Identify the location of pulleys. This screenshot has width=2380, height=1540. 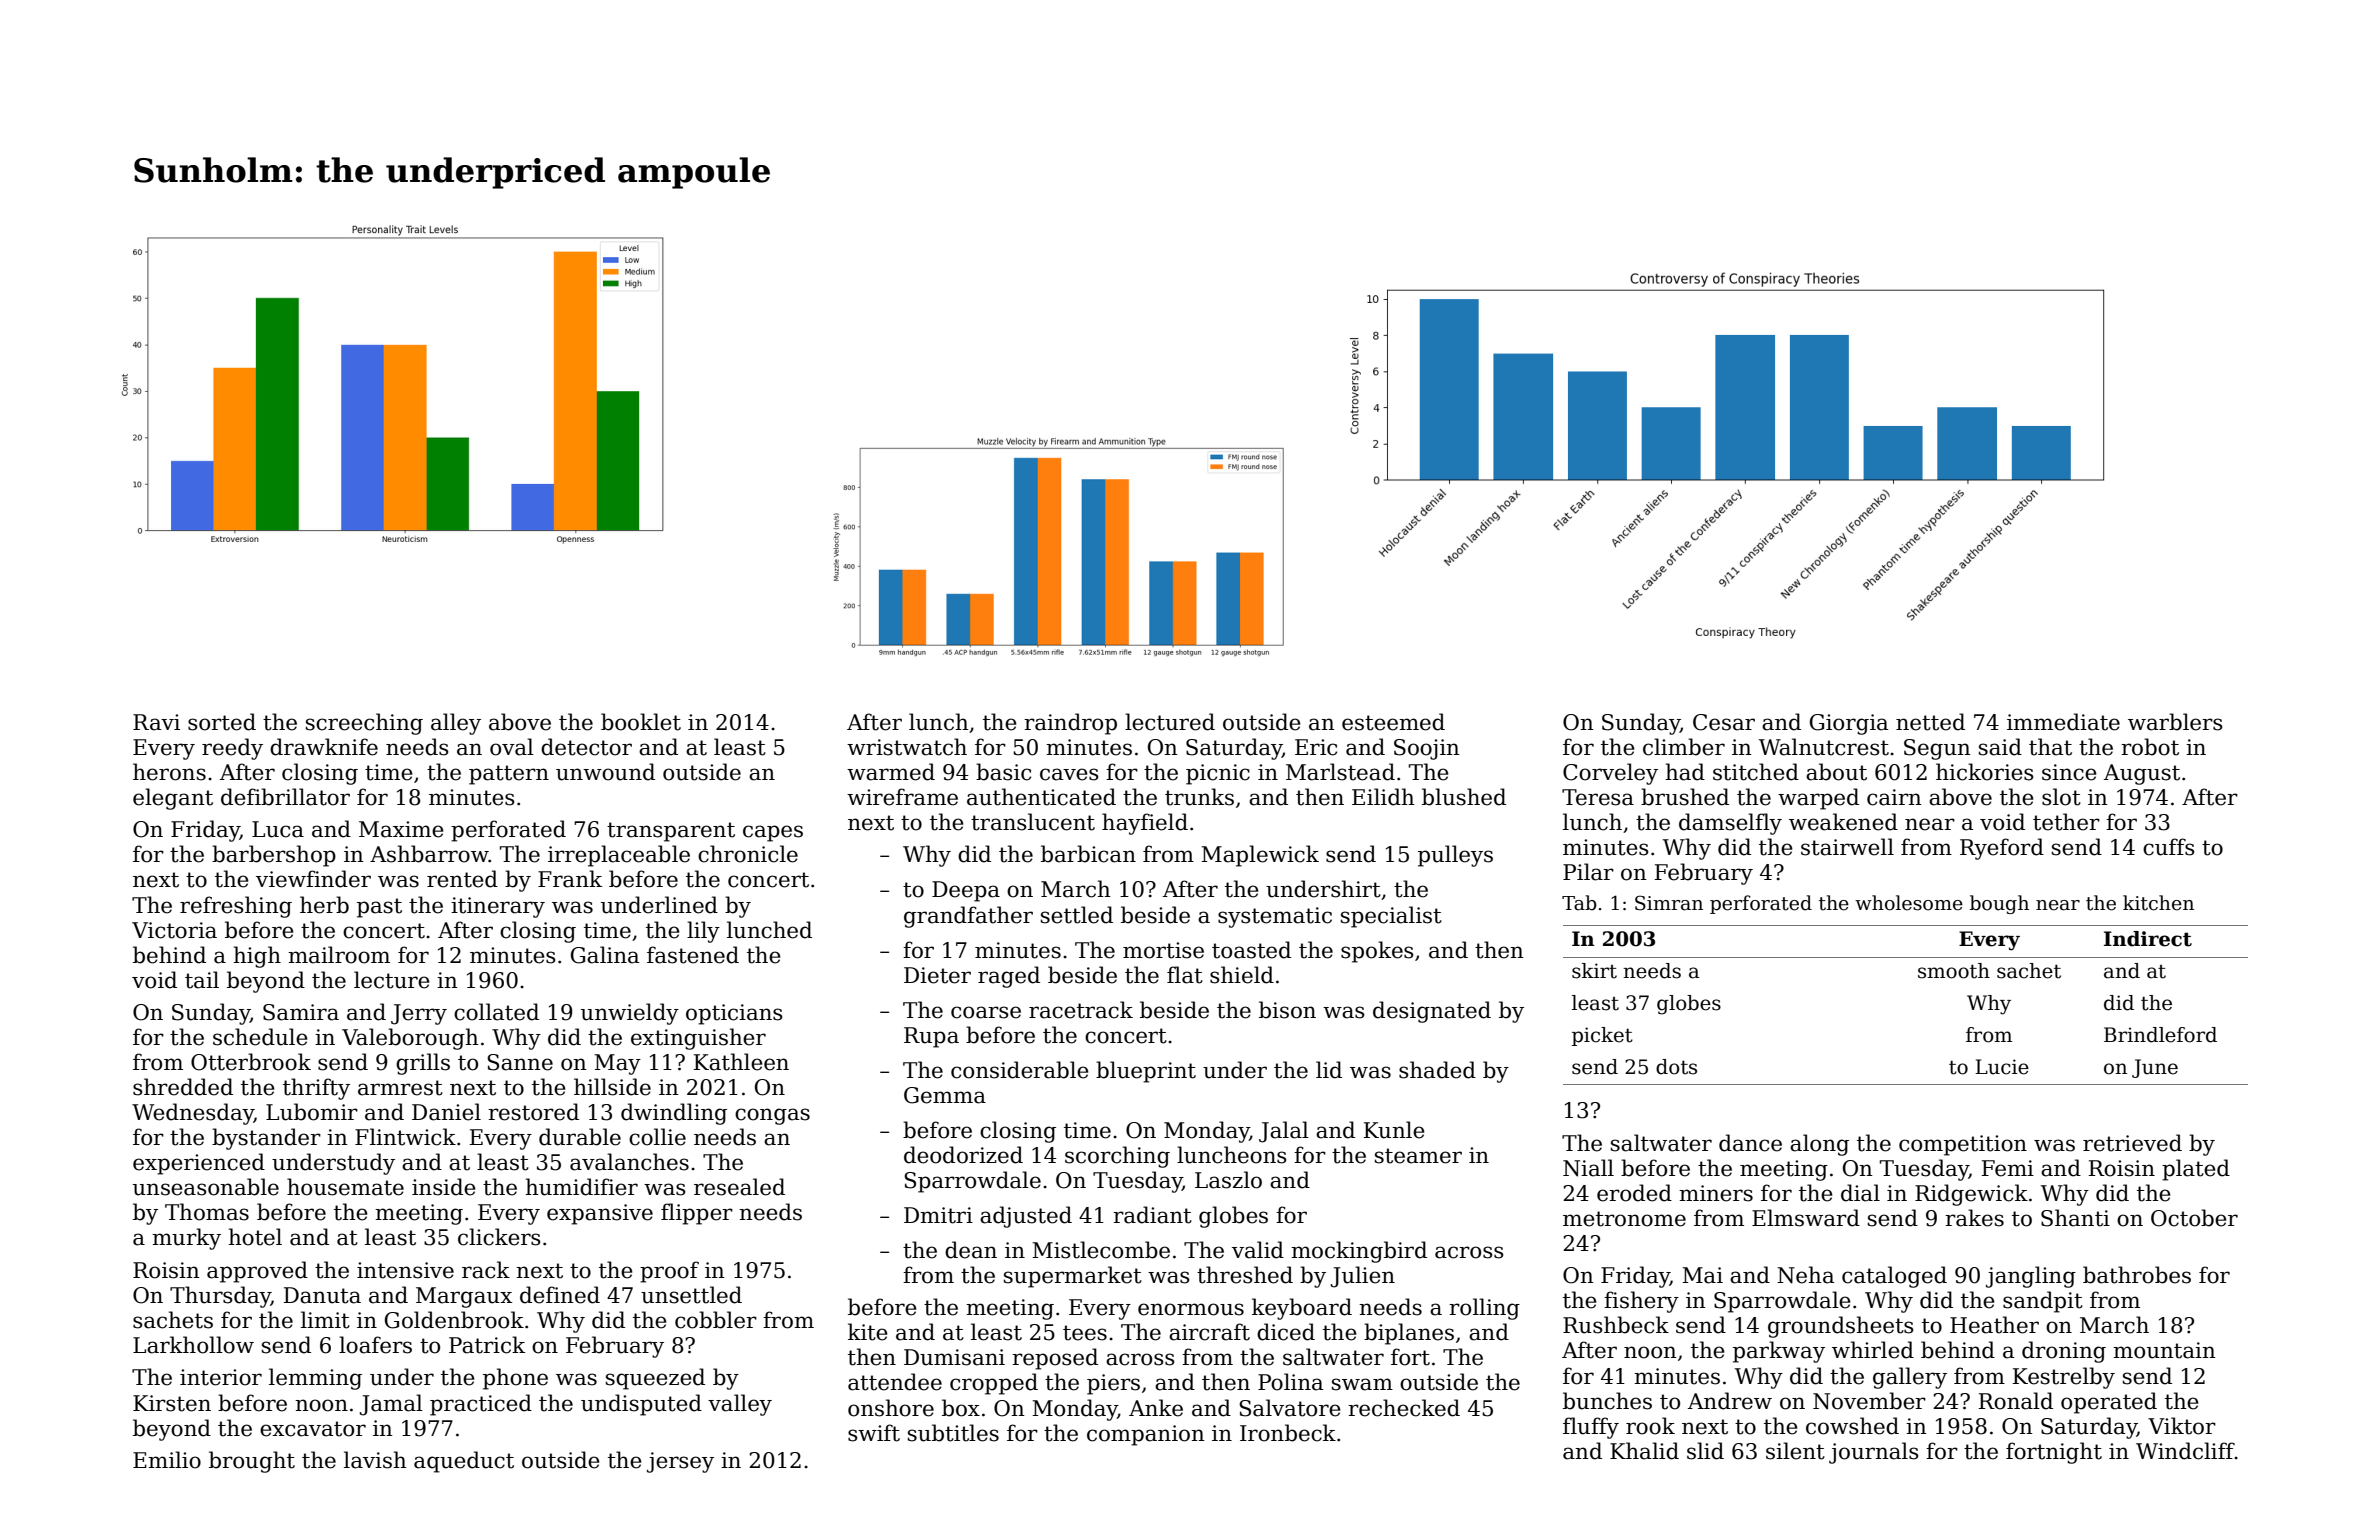
(1455, 856).
